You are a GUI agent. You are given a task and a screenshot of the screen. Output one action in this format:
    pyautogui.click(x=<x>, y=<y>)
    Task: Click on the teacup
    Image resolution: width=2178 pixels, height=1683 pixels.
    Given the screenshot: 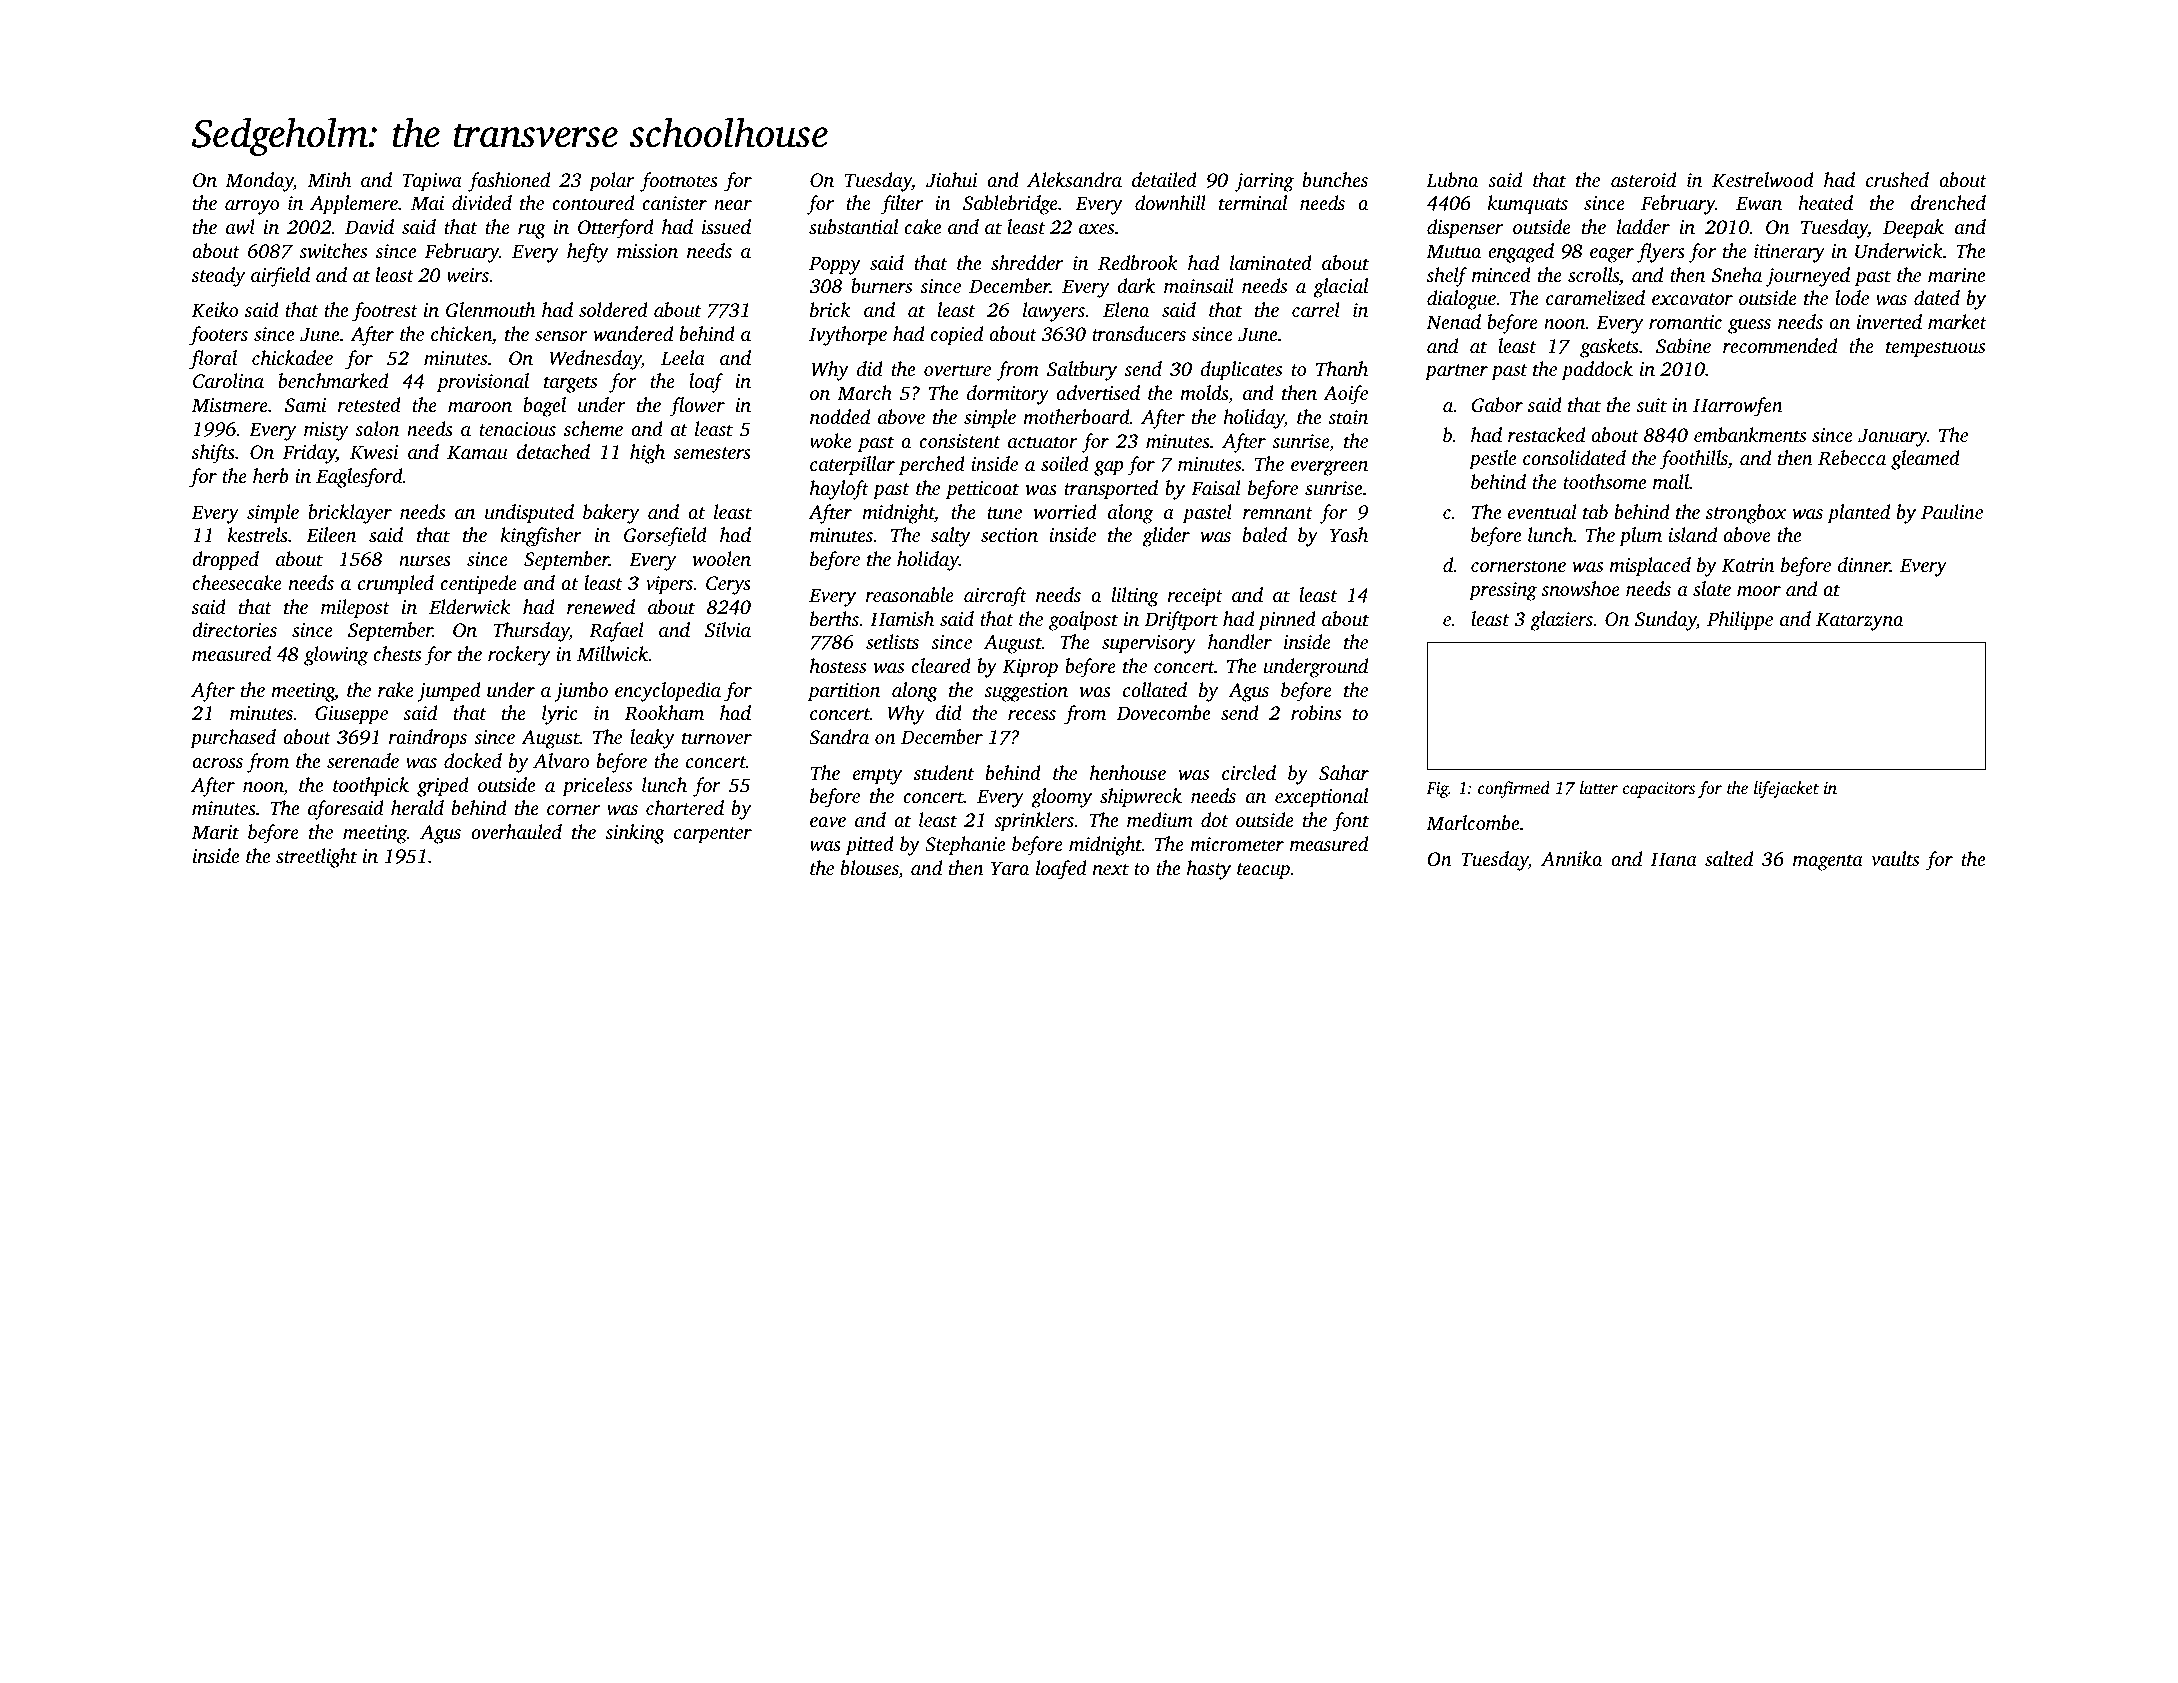 What is the action you would take?
    pyautogui.click(x=1263, y=871)
